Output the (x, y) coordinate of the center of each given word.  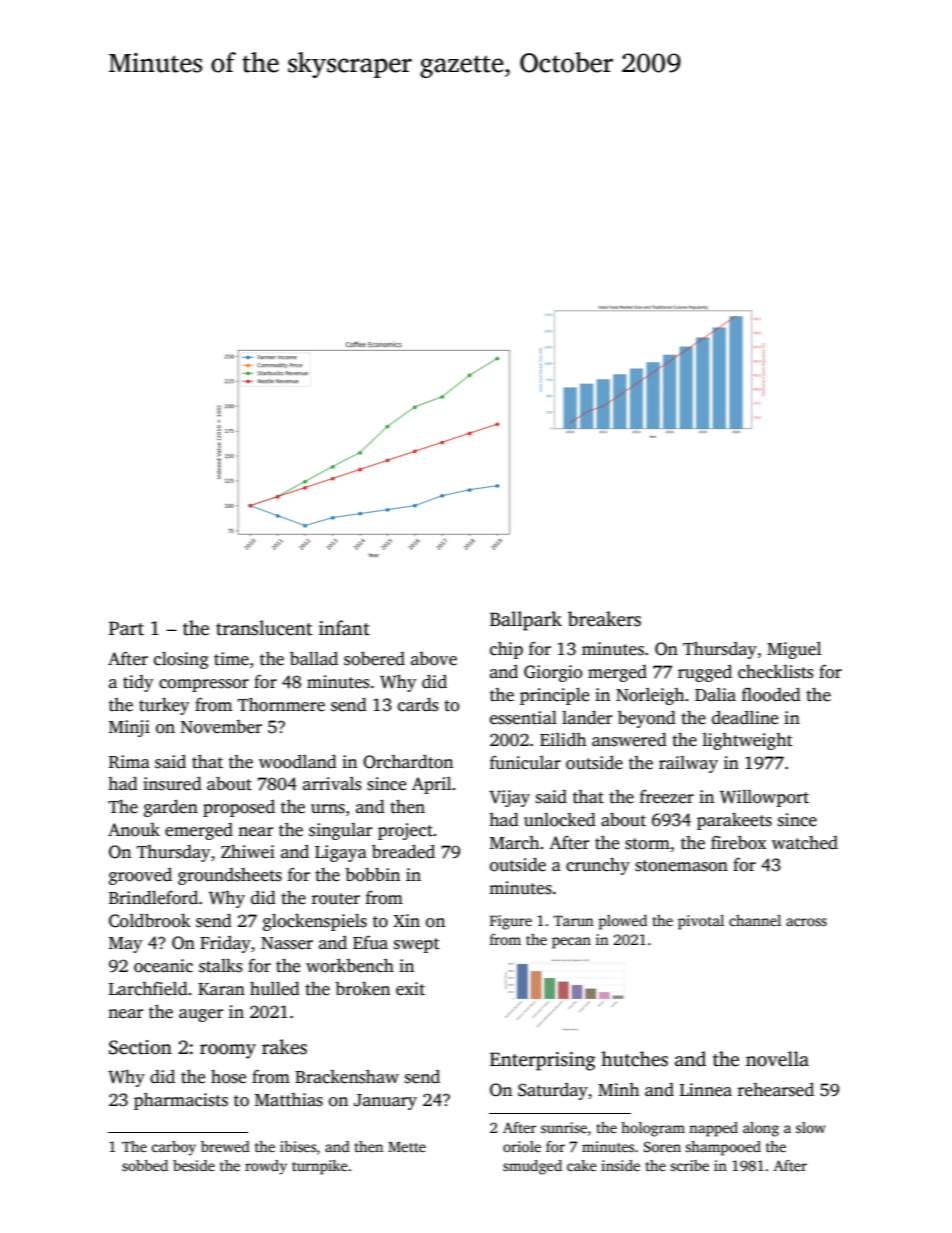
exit (410, 989)
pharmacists (181, 1101)
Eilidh (563, 740)
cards (418, 705)
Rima (129, 762)
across (806, 922)
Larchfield (148, 988)
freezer (667, 796)
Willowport (764, 798)
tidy (138, 683)
